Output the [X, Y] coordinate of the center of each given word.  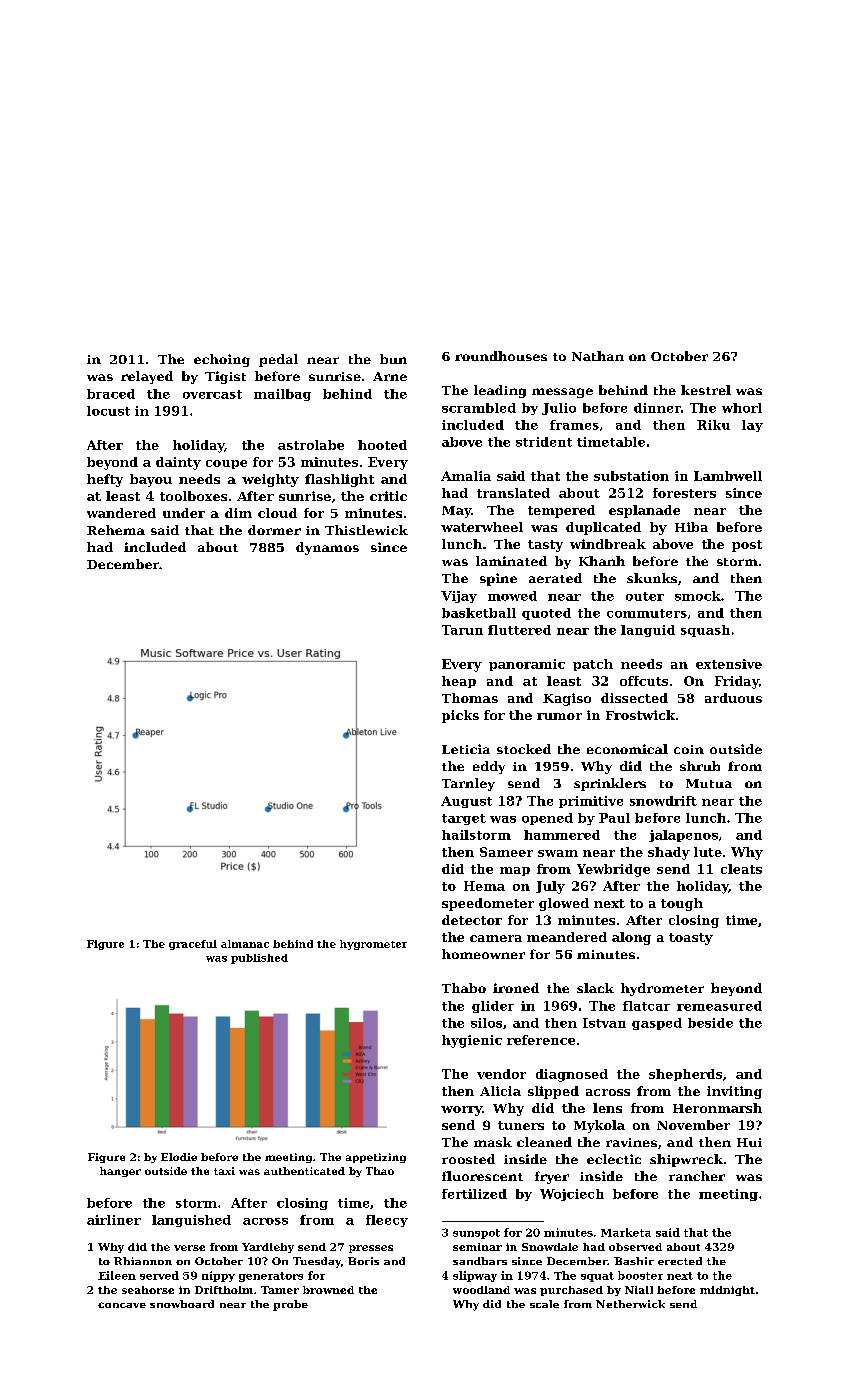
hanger [120, 1172]
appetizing [376, 1158]
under [184, 513]
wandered [121, 513]
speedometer [488, 904]
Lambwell [728, 476]
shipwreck [686, 1160]
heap [459, 682]
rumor [559, 716]
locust [108, 411]
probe [290, 1305]
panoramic [527, 665]
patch [593, 665]
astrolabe [311, 445]
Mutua [709, 783]
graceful [193, 945]
